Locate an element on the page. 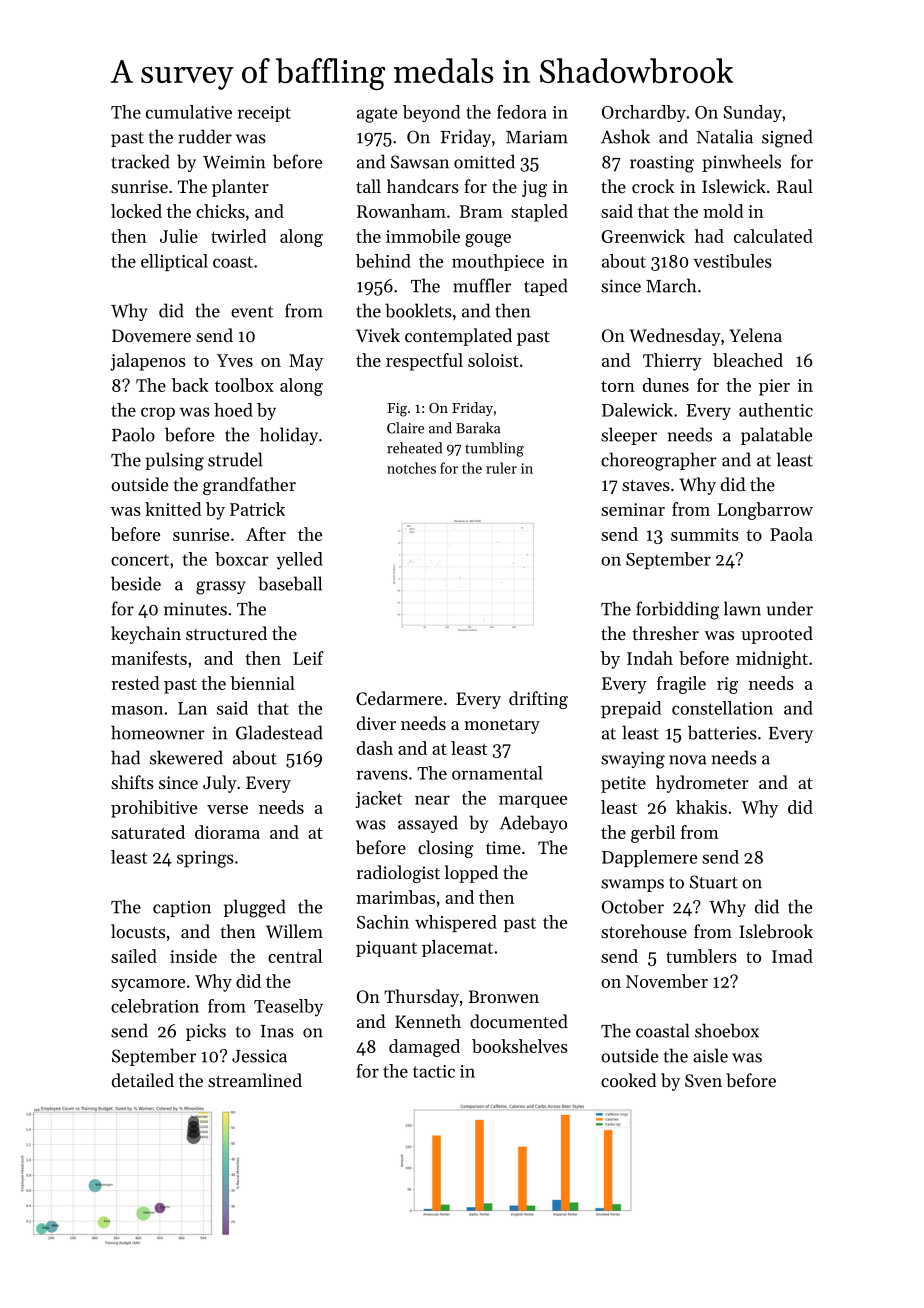 This document has height=1308, width=924. summits is located at coordinates (705, 534).
